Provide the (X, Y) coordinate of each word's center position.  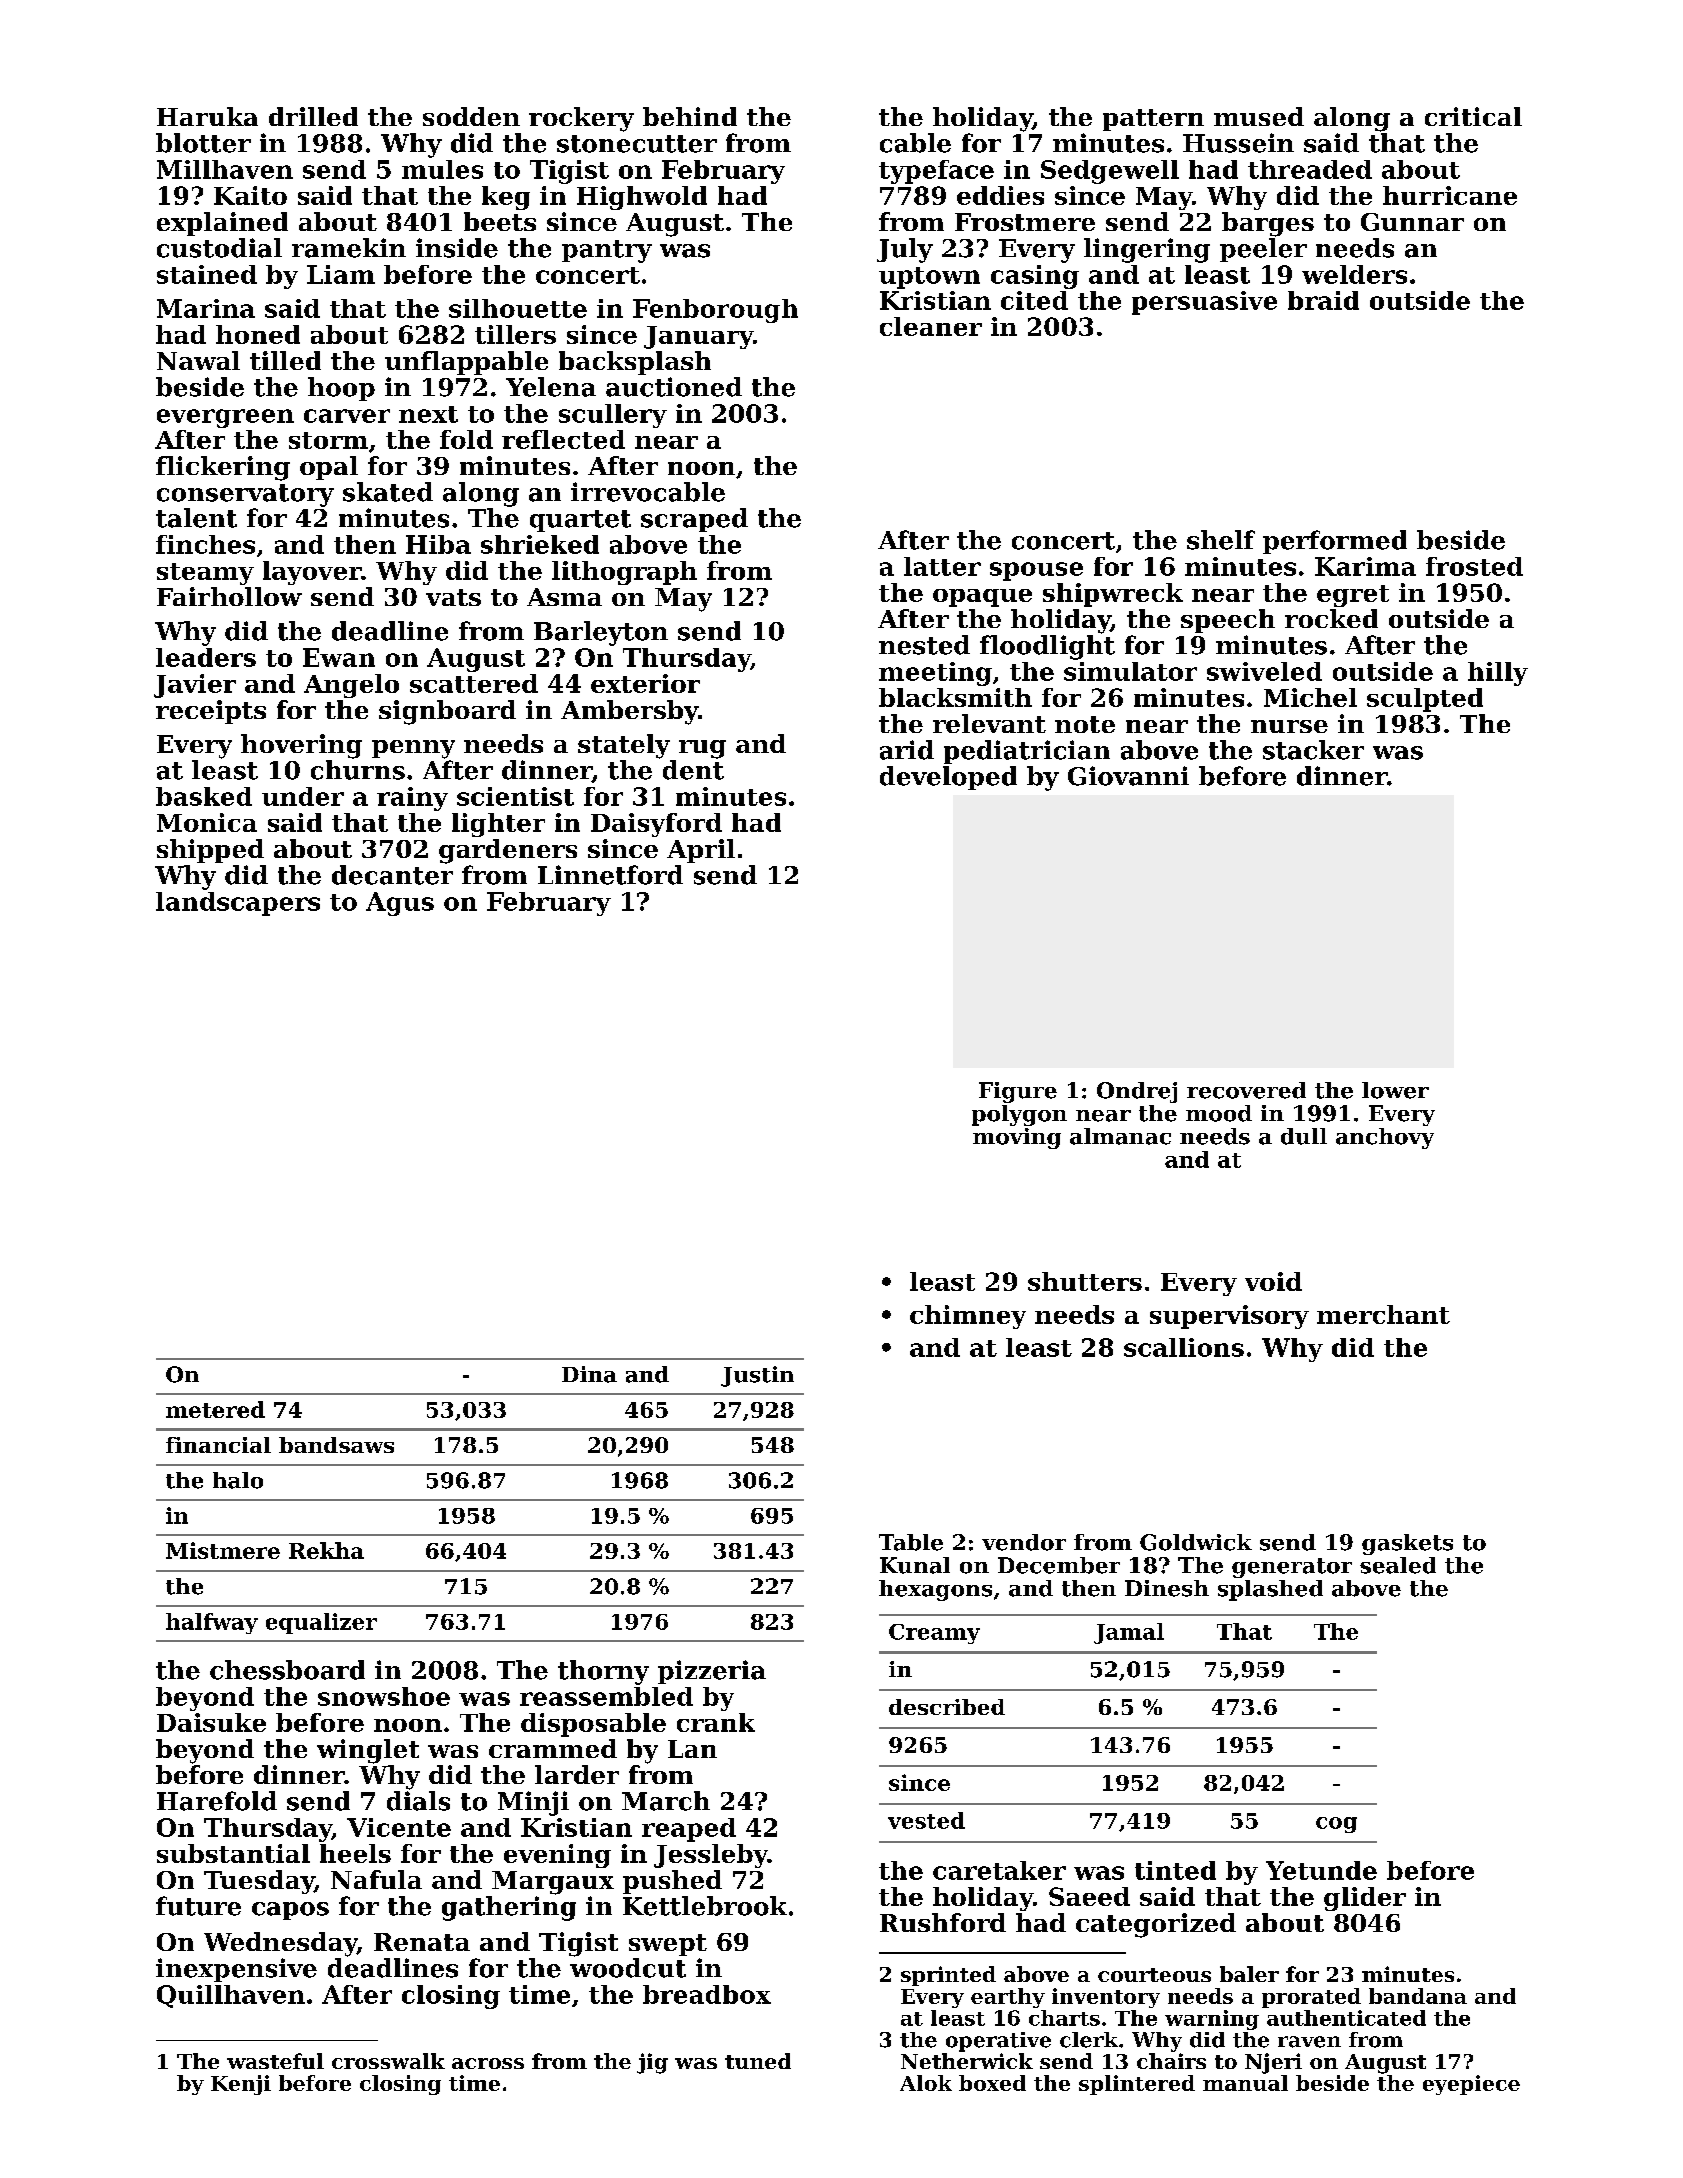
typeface (936, 172)
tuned (758, 2061)
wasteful (275, 2061)
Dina (589, 1374)
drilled (313, 116)
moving (1017, 1138)
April (701, 851)
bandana (1418, 1996)
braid (1323, 300)
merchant (1383, 1314)
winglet (368, 1751)
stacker (1313, 750)
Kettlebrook (705, 1906)
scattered (474, 683)
